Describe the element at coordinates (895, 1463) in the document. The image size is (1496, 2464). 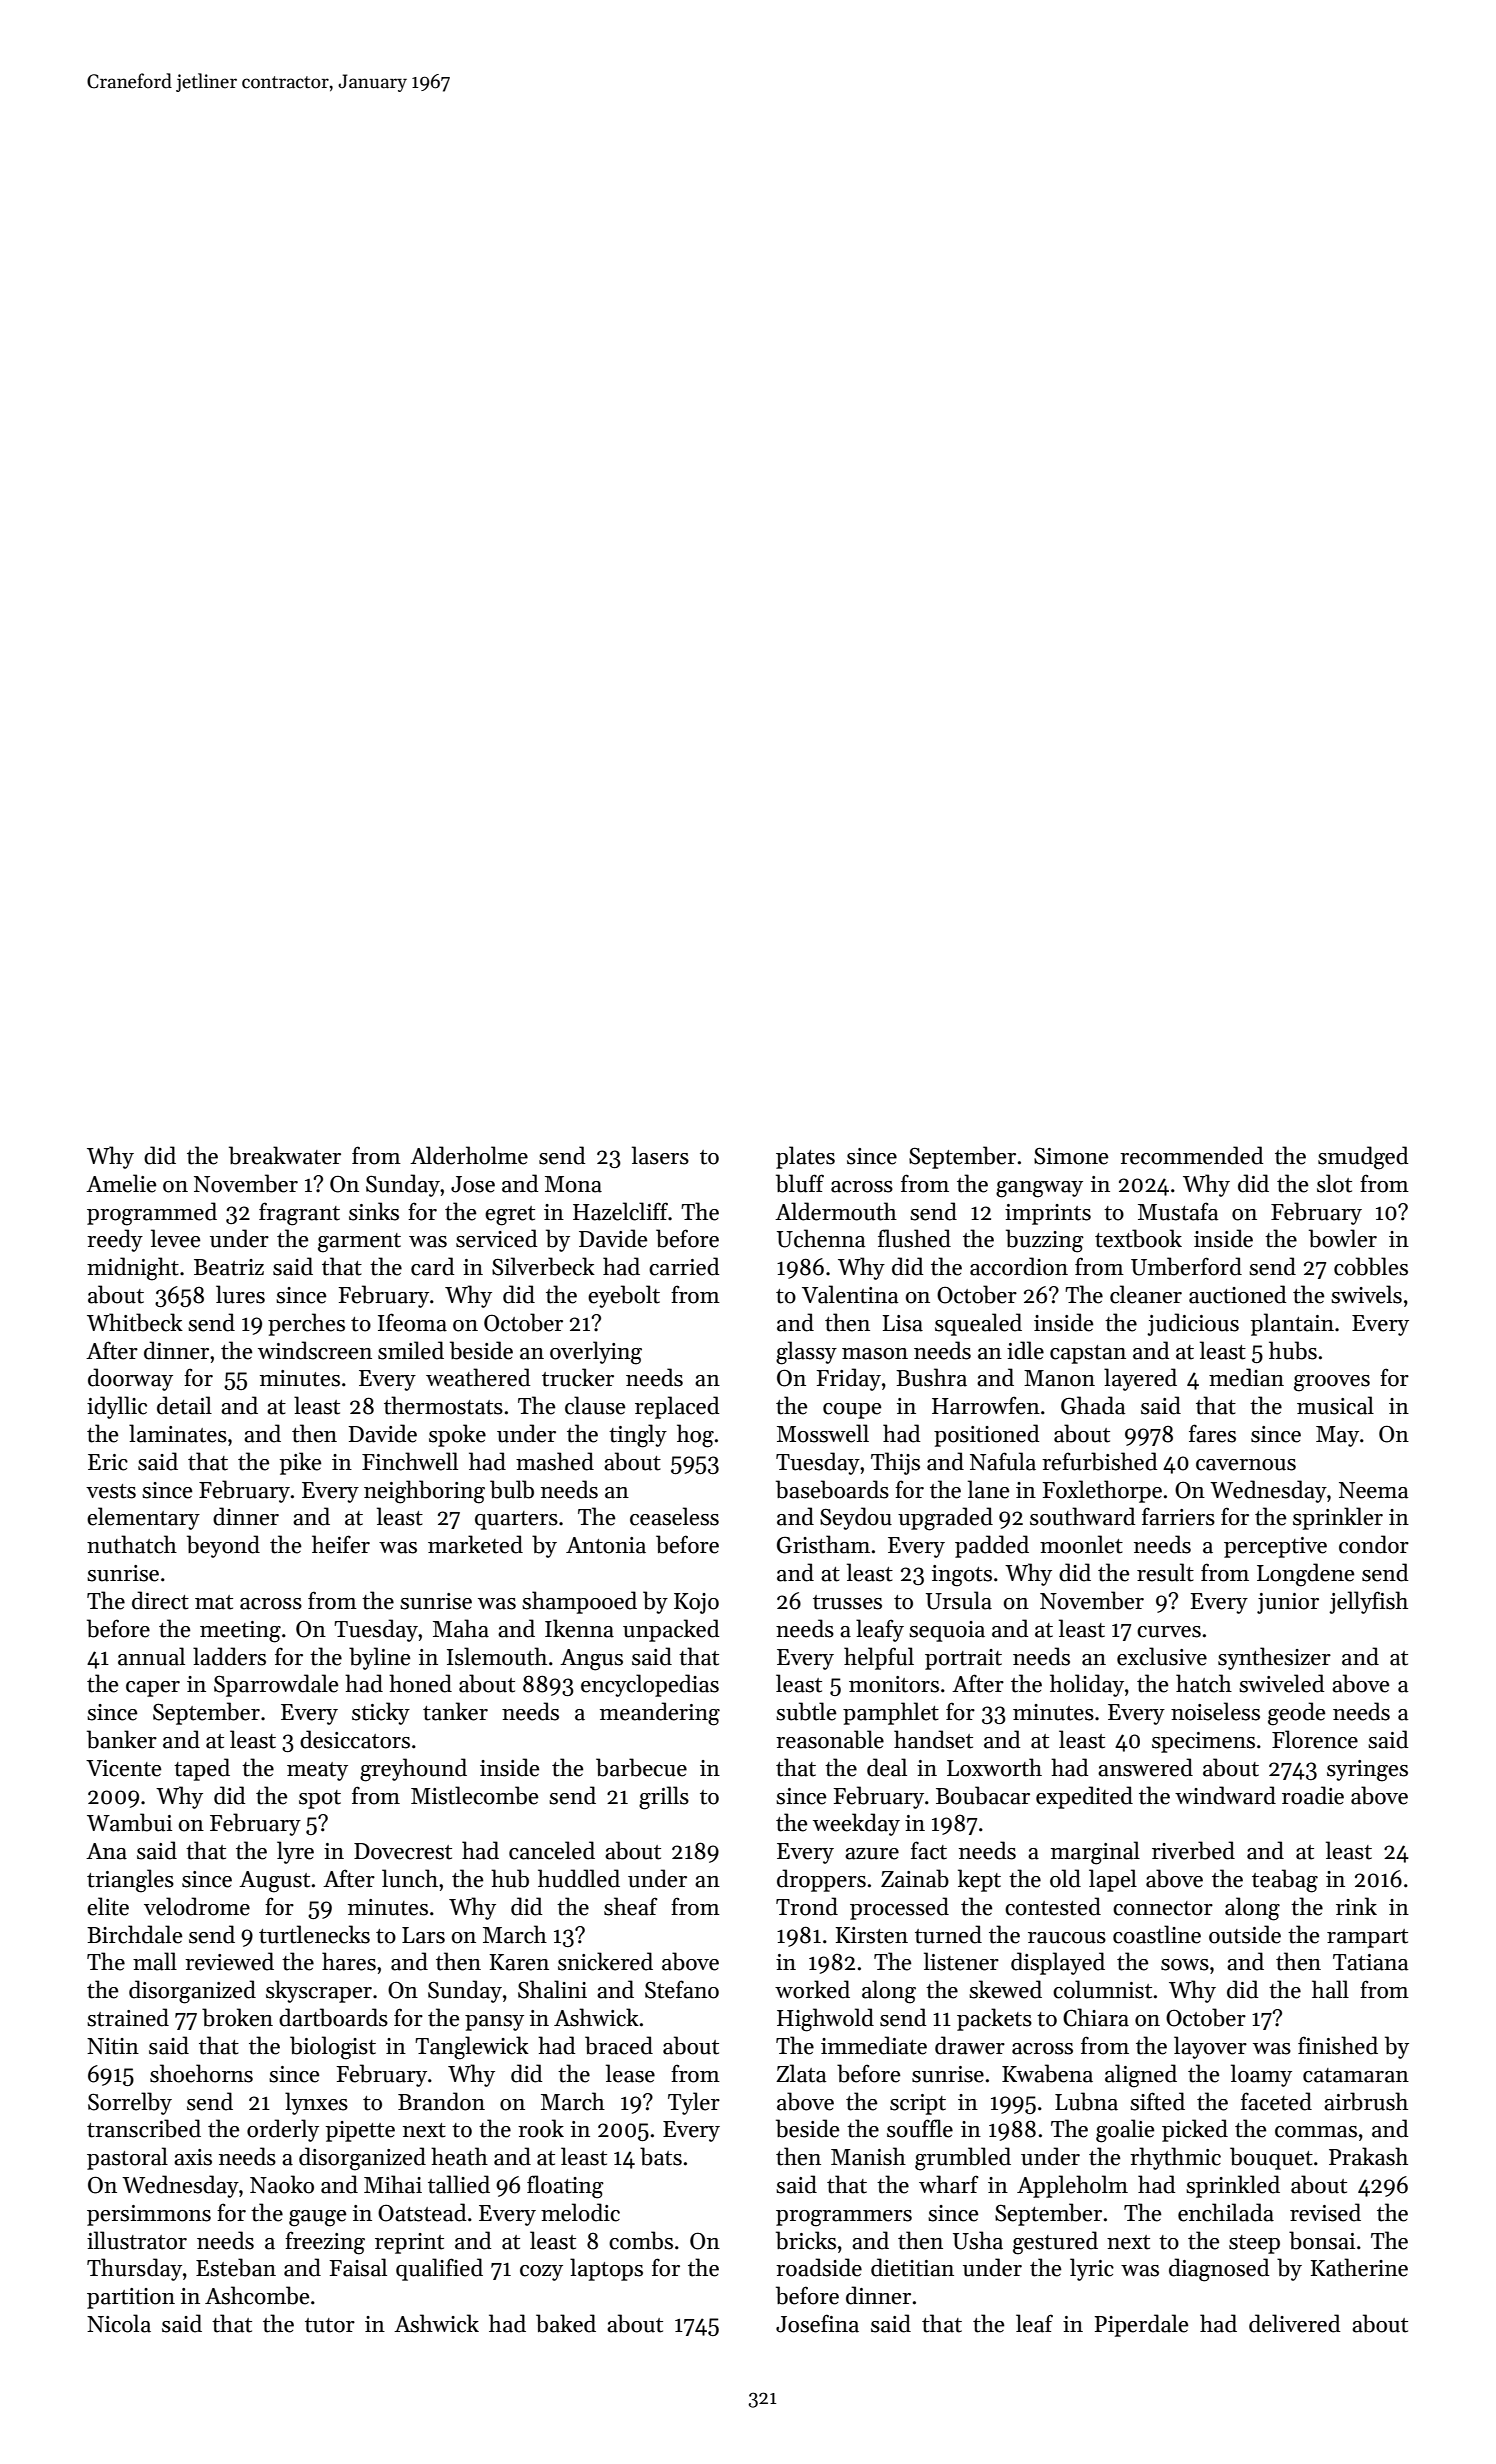
I see `Thijs` at that location.
